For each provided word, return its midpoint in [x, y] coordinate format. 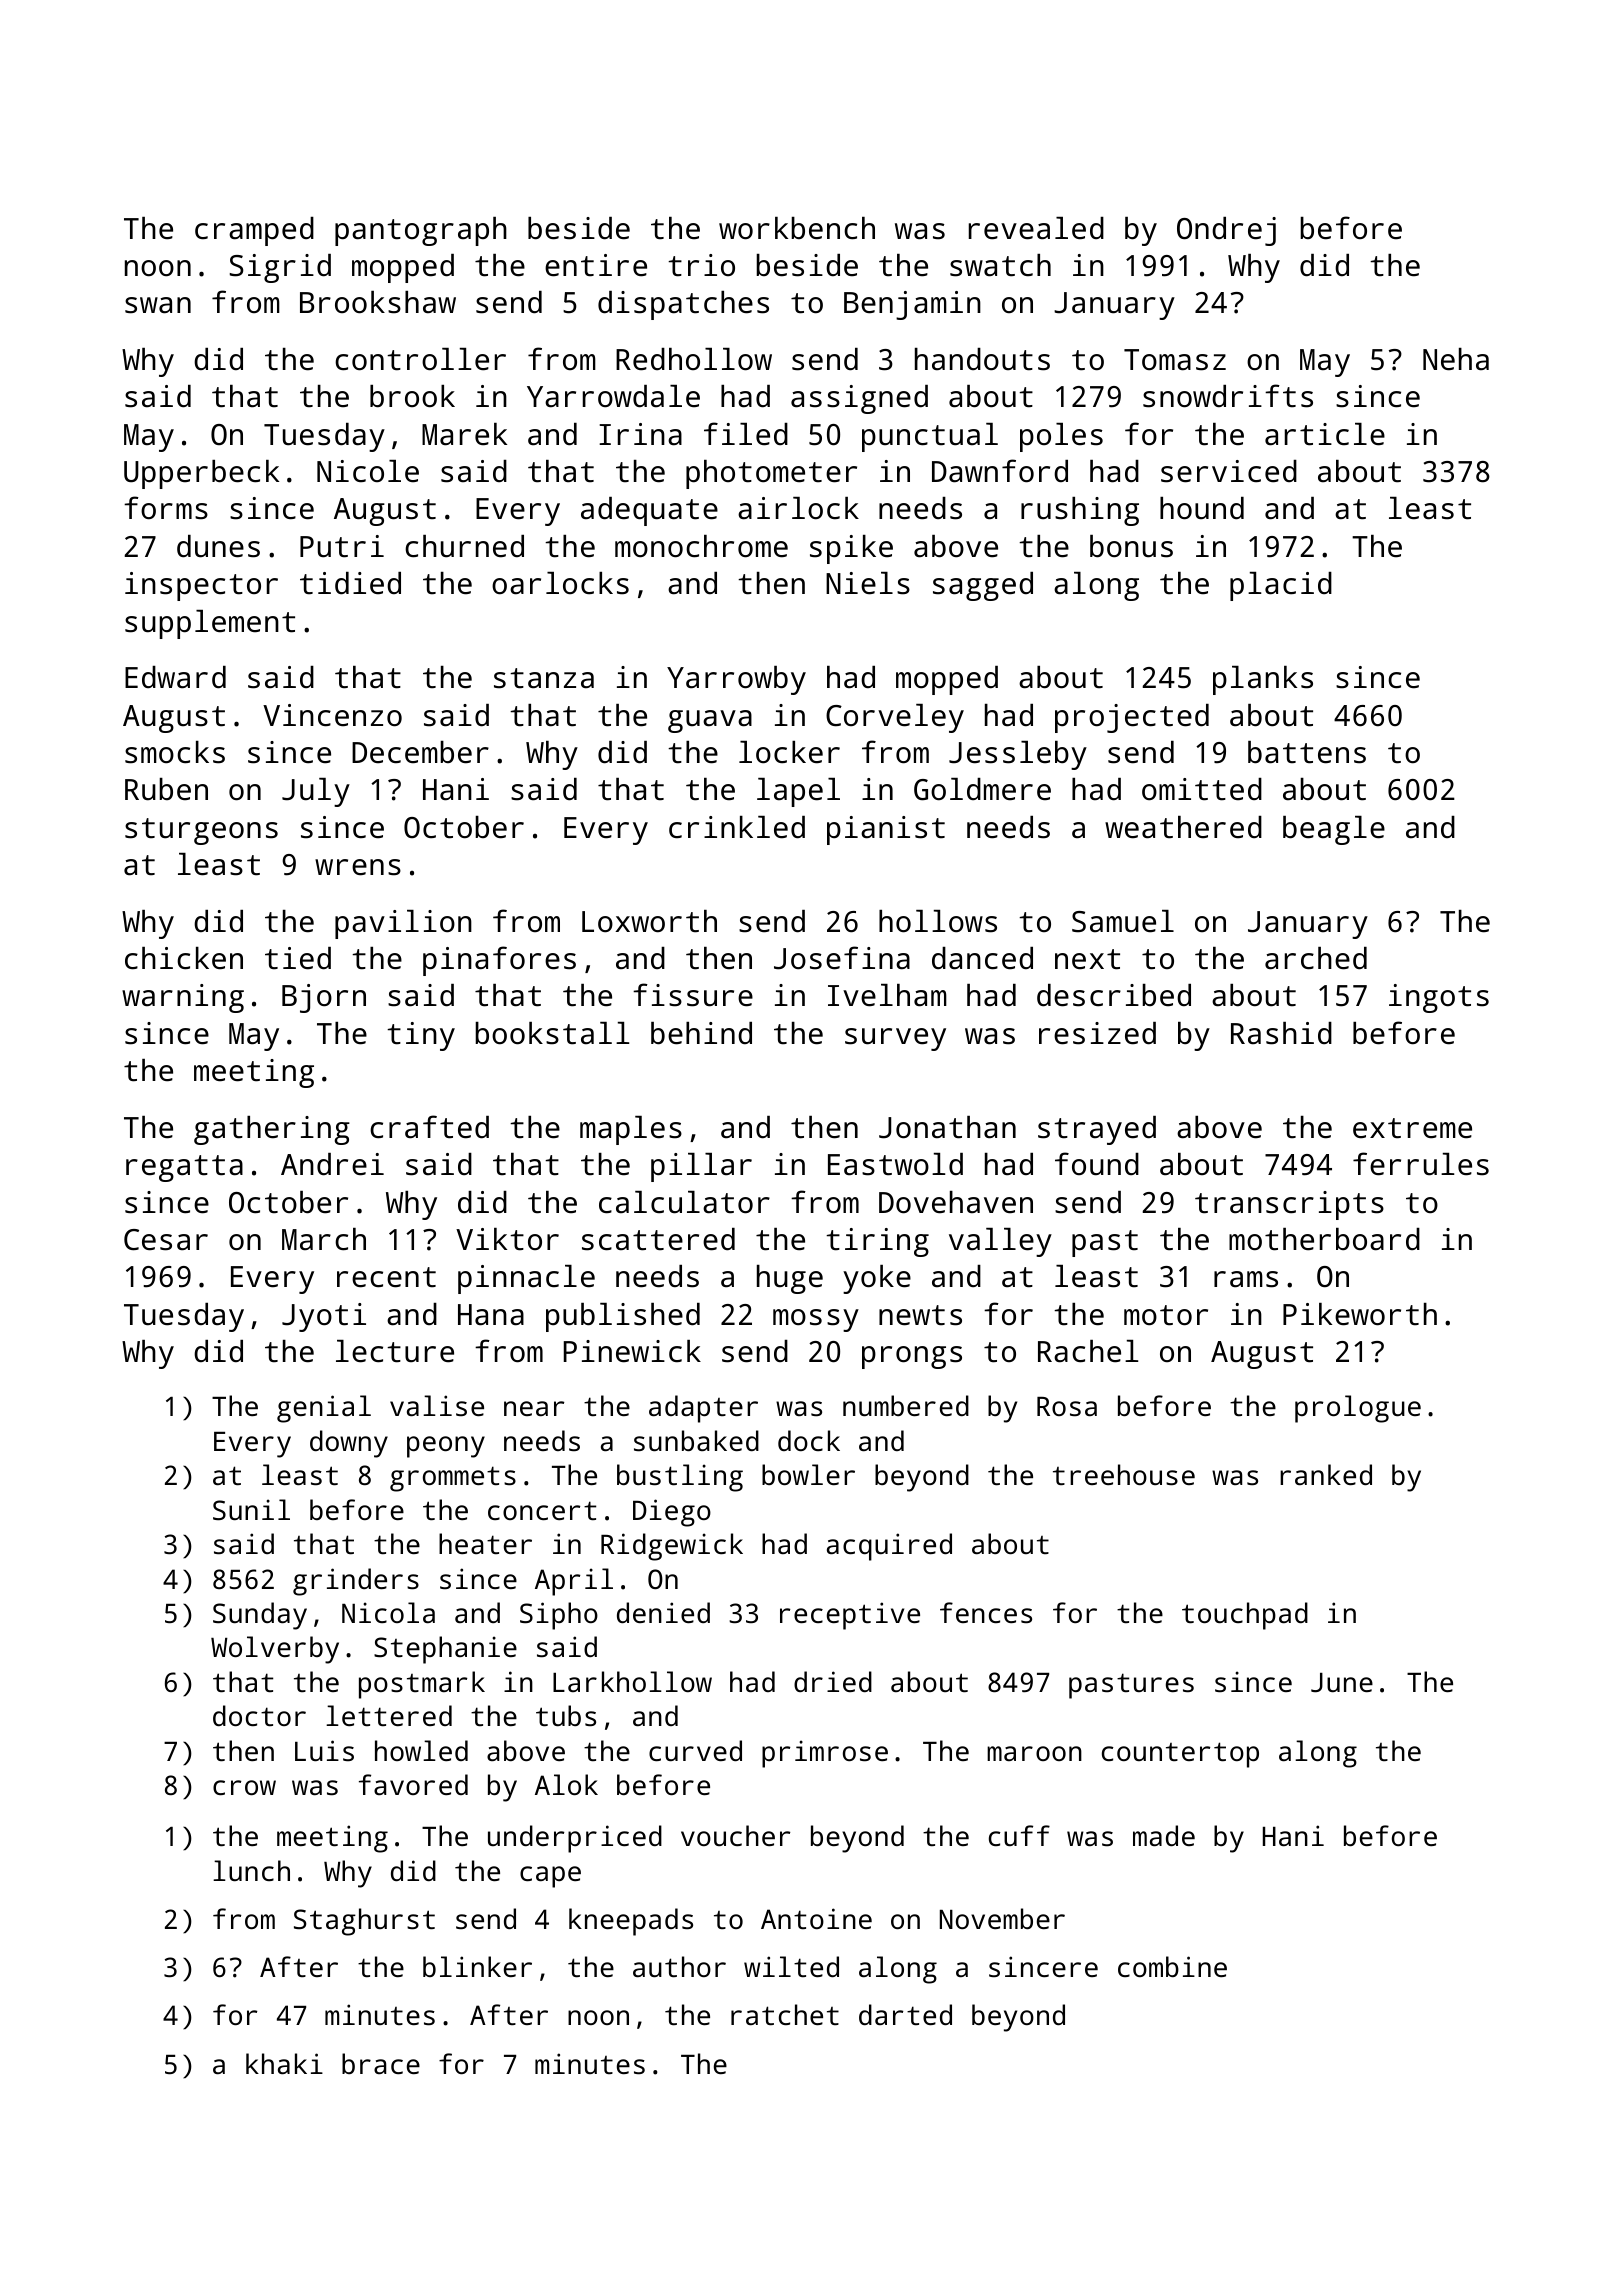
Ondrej [1226, 231]
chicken [184, 958]
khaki [284, 2063]
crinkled [737, 827]
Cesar [166, 1240]
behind [701, 1033]
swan [158, 305]
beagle [1334, 830]
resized [1097, 1033]
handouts [982, 359]
